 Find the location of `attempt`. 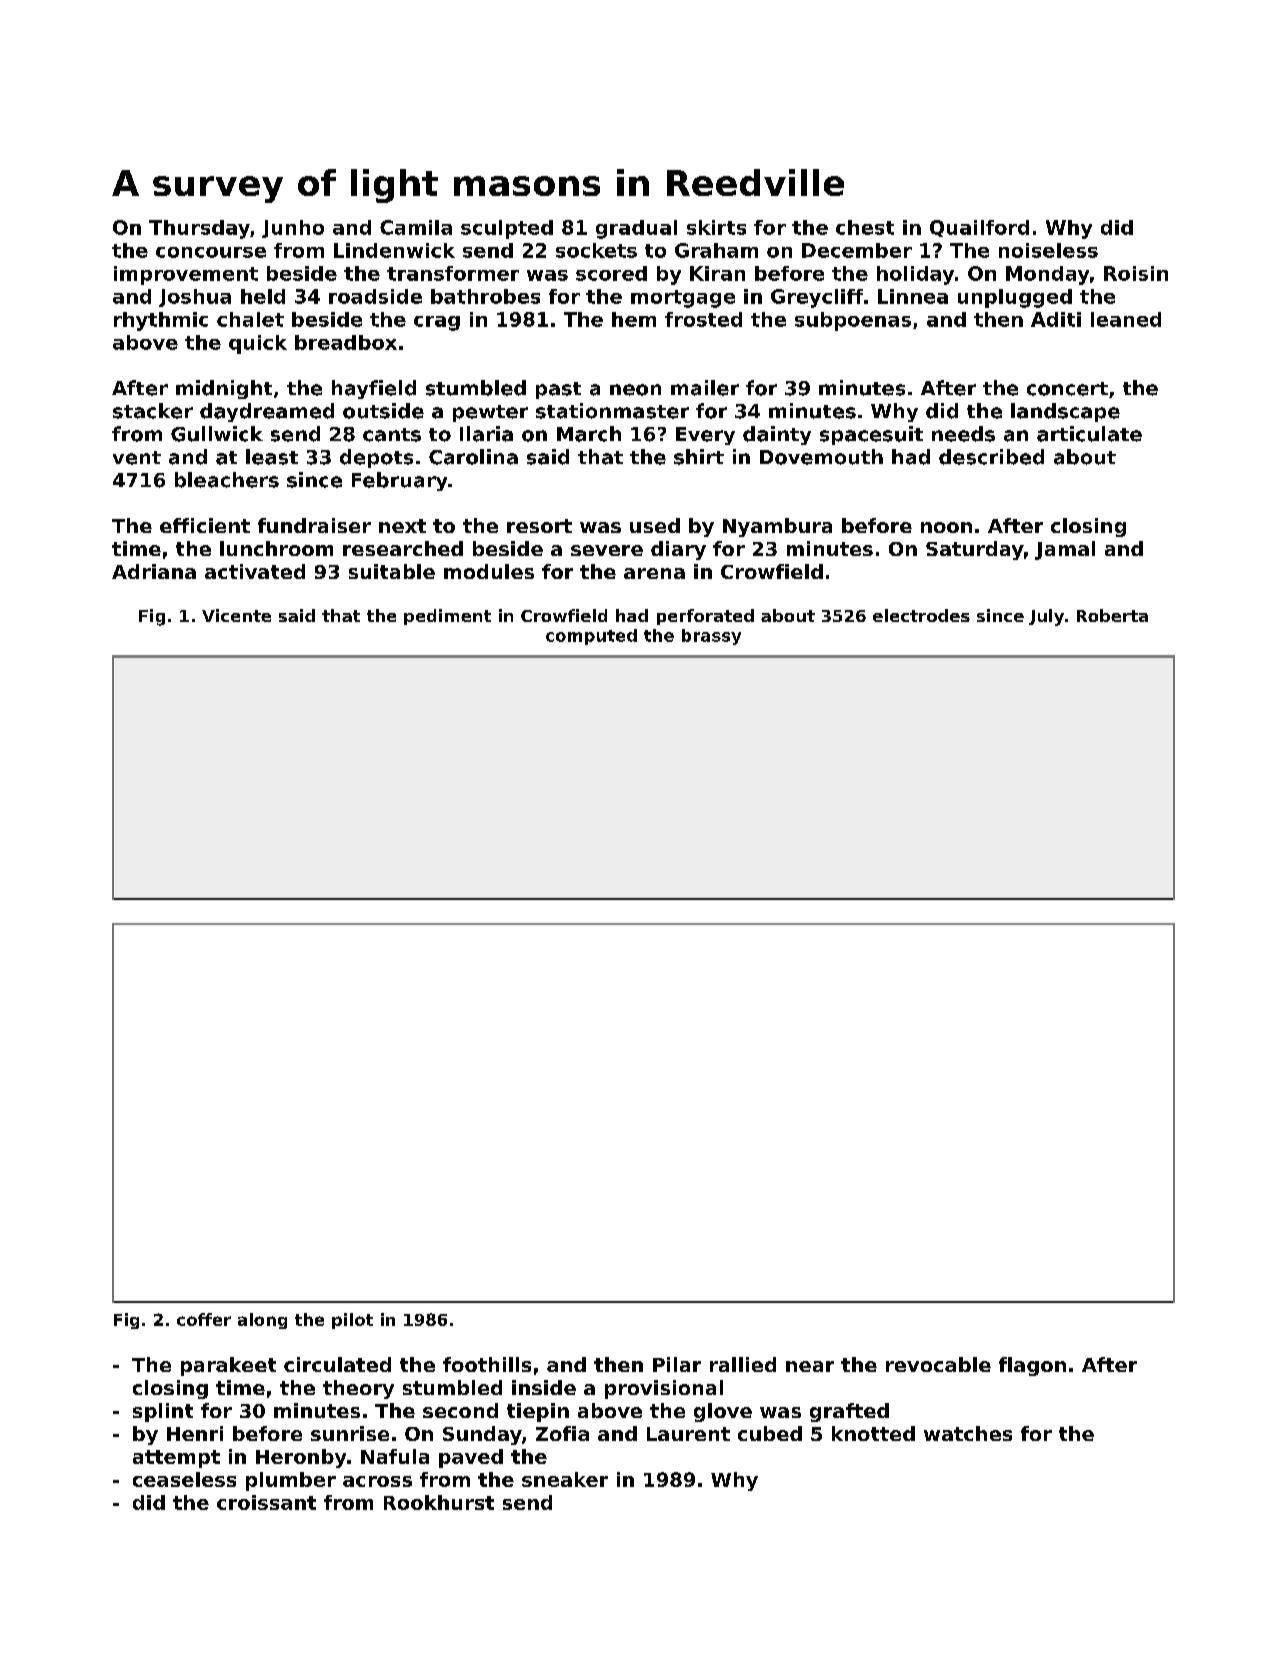

attempt is located at coordinates (176, 1459).
